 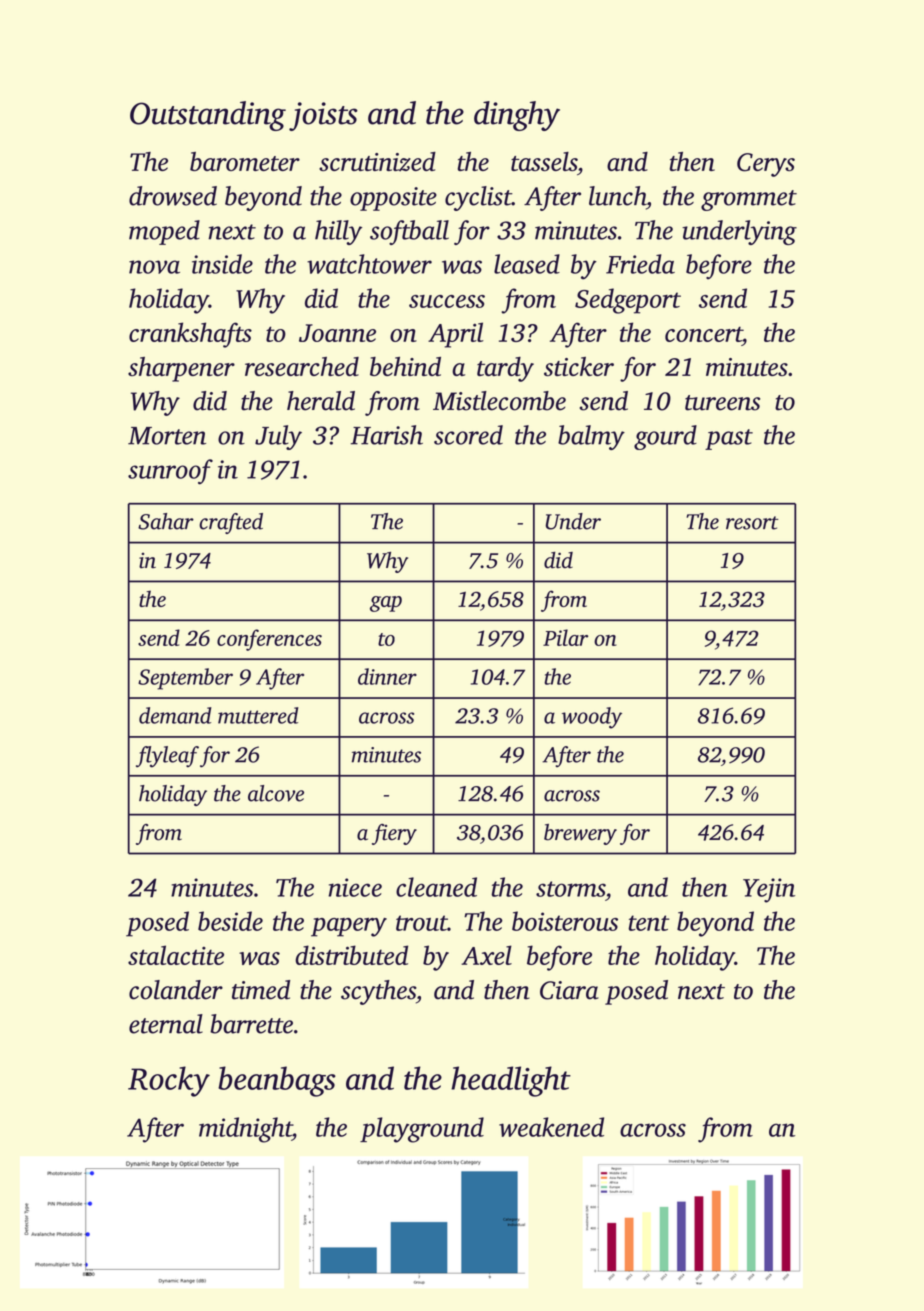 What do you see at coordinates (269, 640) in the screenshot?
I see `conferences` at bounding box center [269, 640].
